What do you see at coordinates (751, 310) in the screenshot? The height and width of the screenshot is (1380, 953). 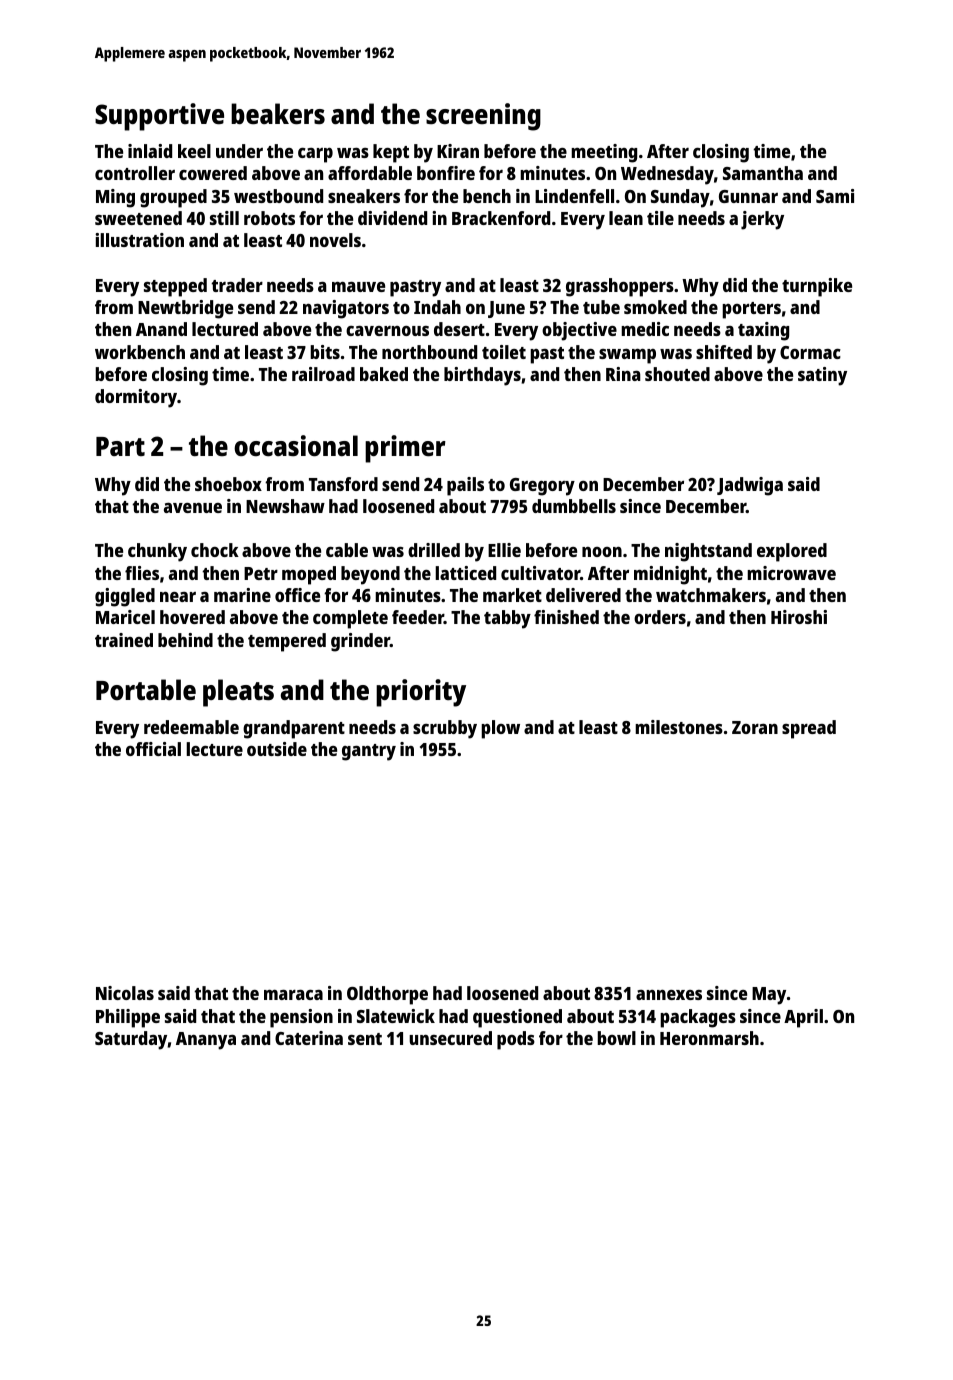 I see `porters` at bounding box center [751, 310].
